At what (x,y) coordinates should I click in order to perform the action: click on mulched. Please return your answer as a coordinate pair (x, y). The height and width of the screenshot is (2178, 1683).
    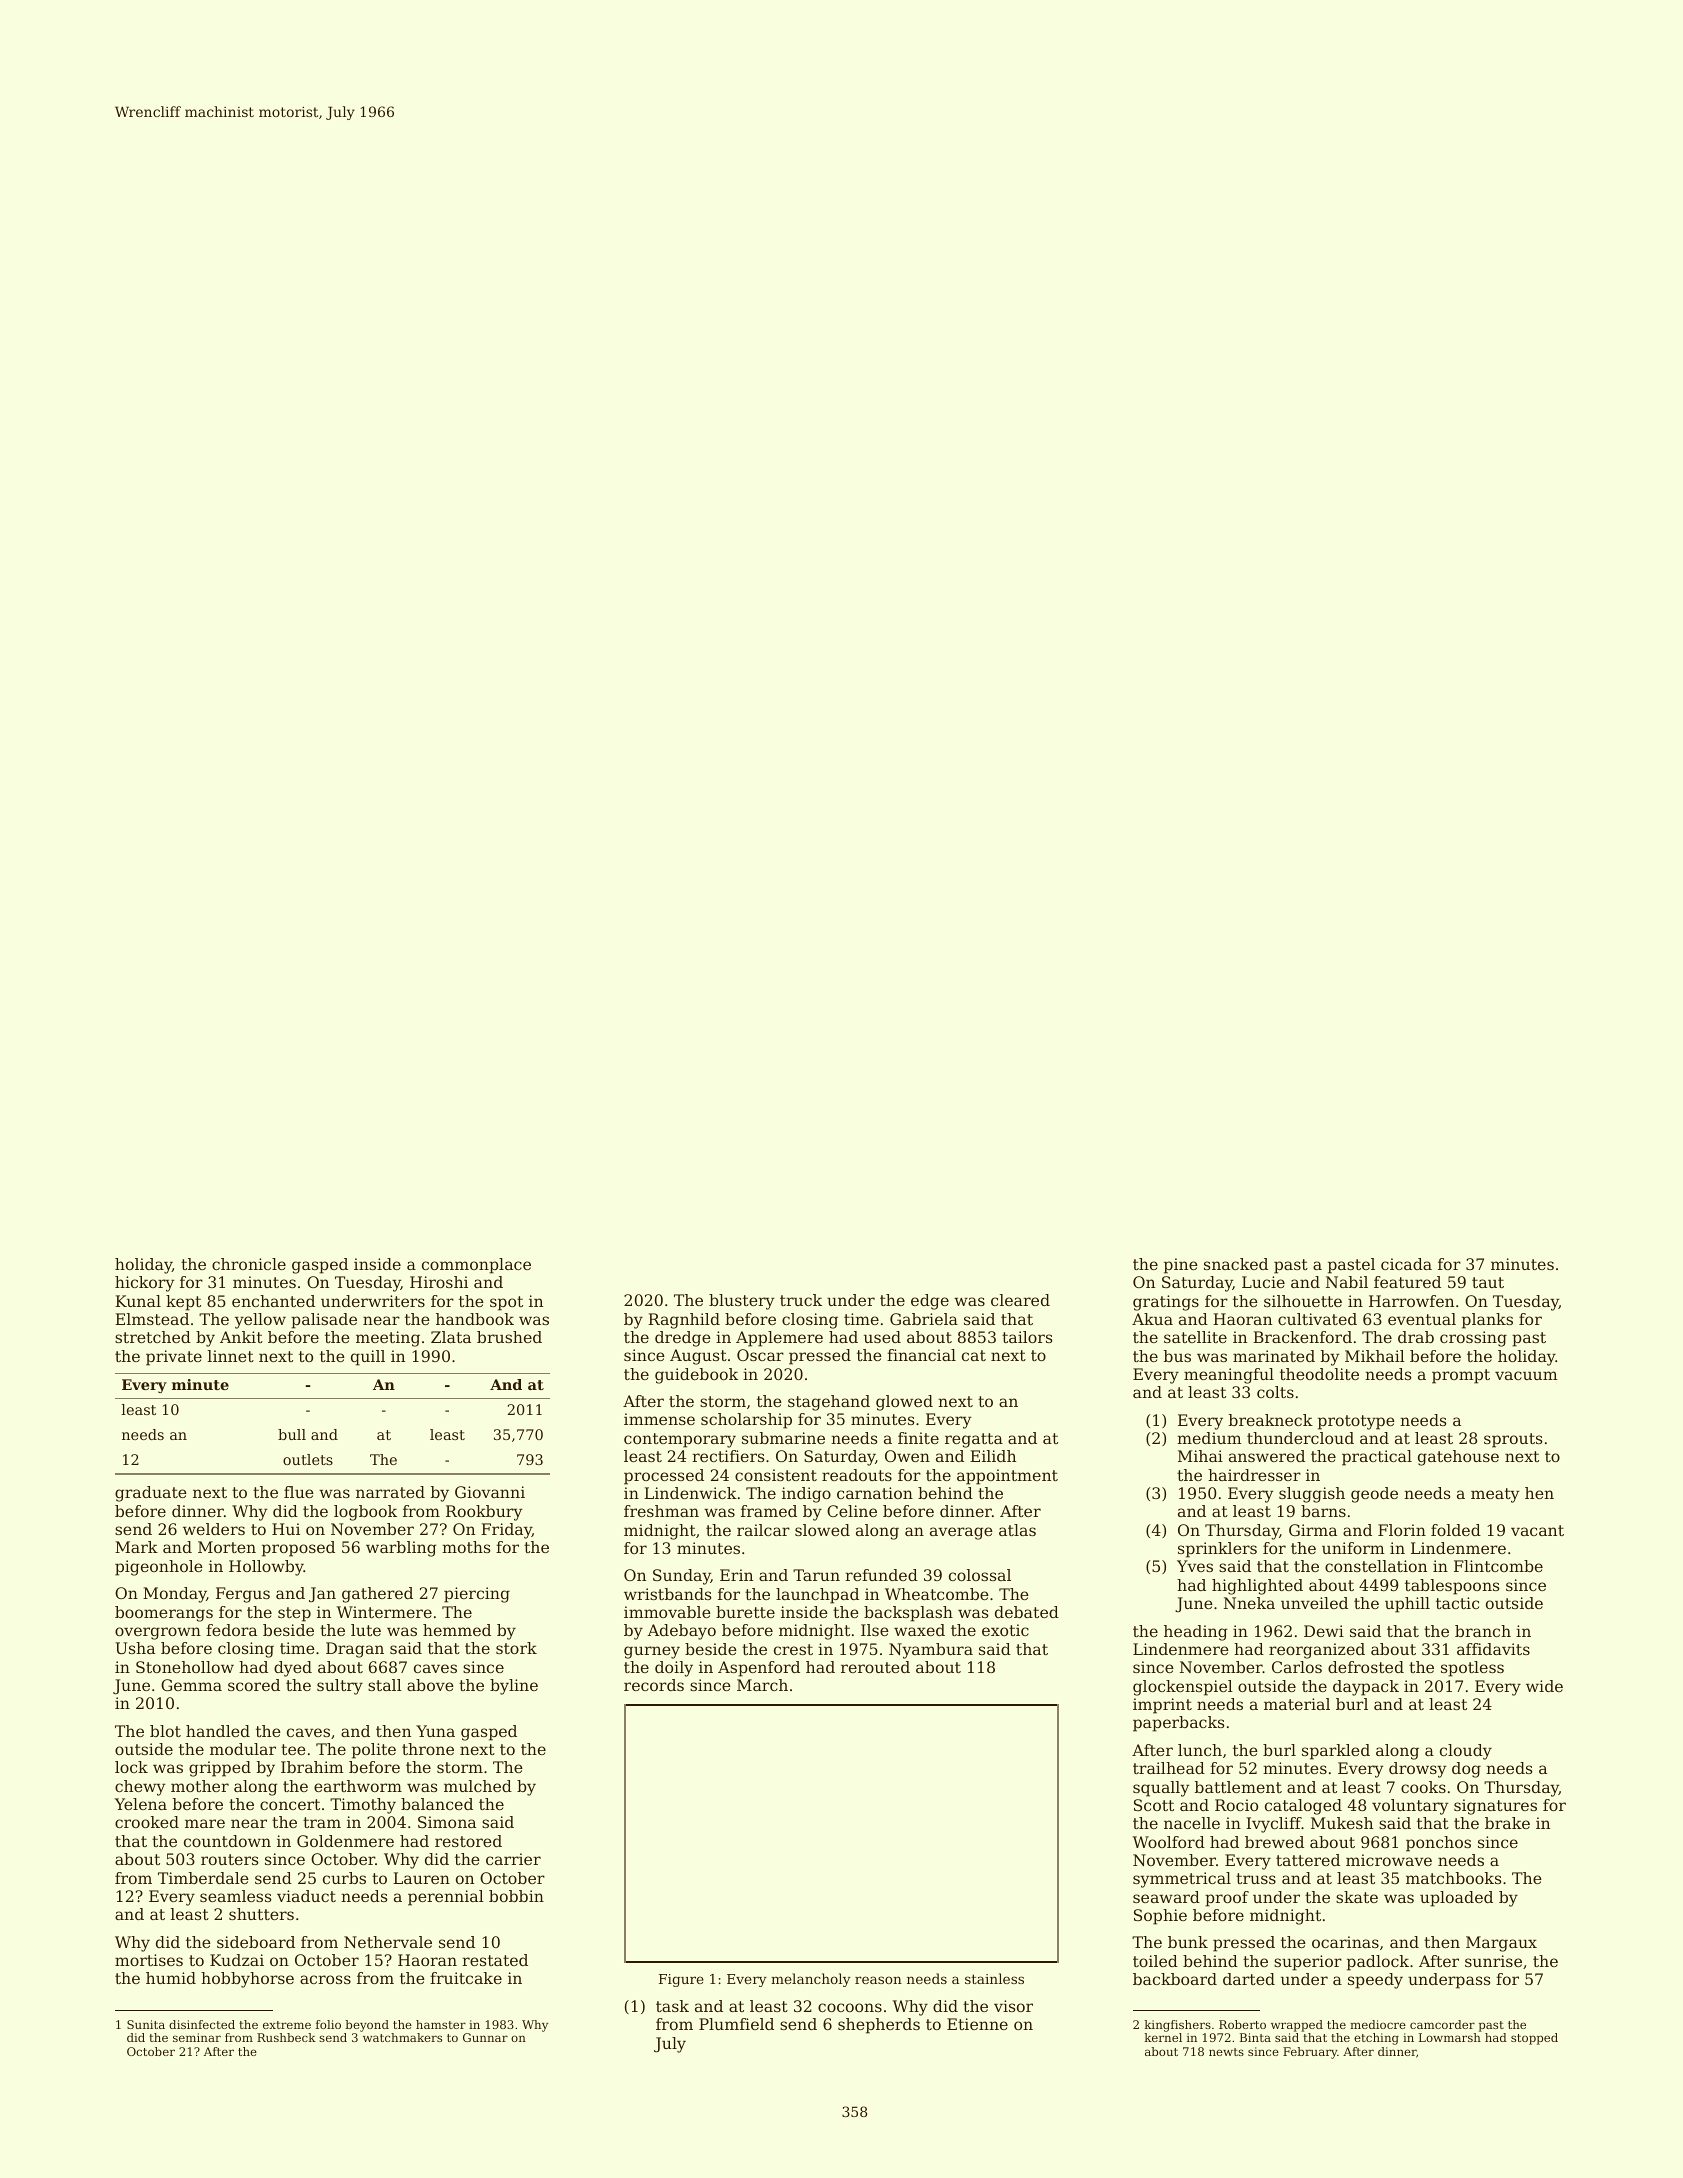
    Looking at the image, I should click on (478, 1786).
